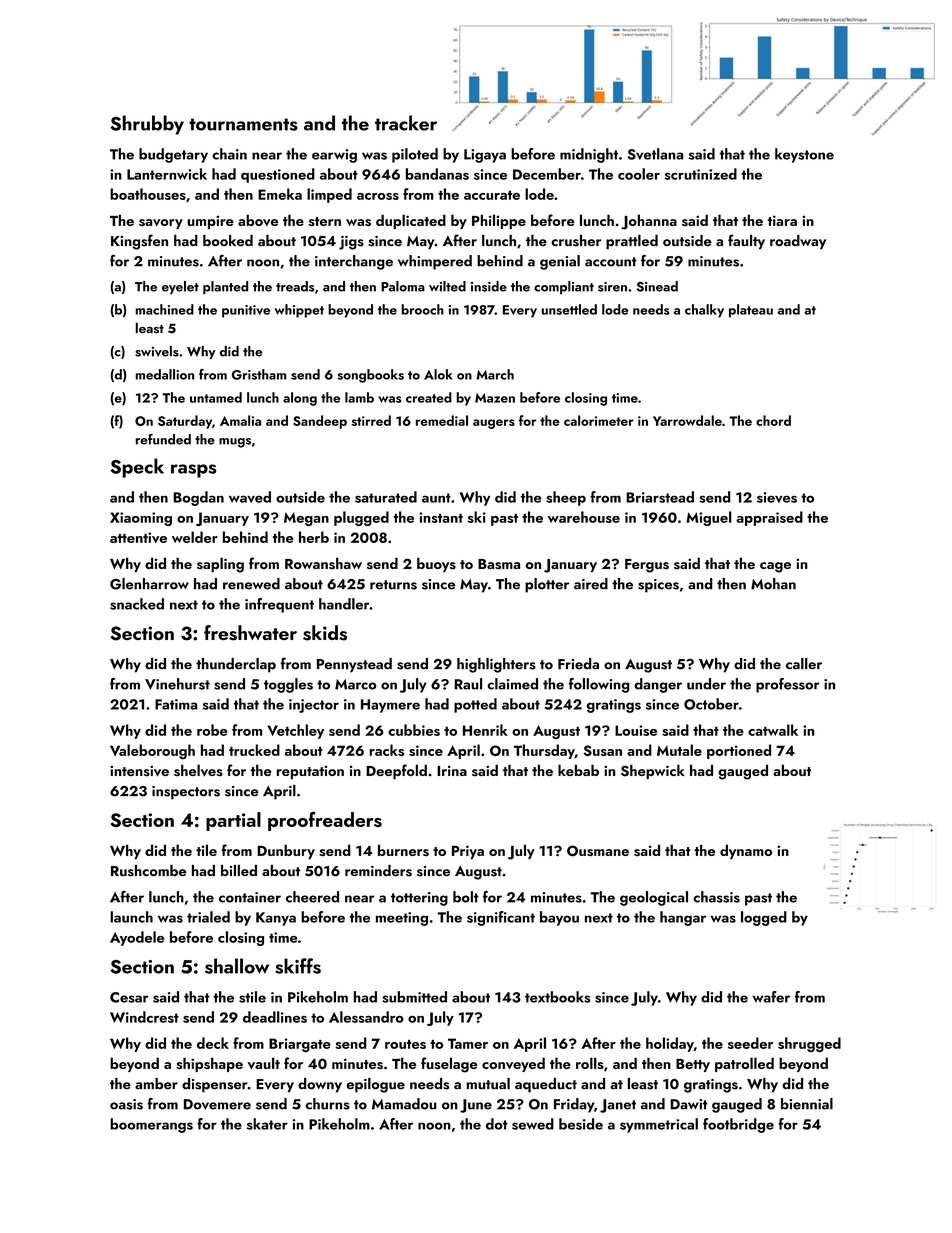 The height and width of the screenshot is (1233, 952). Describe the element at coordinates (468, 852) in the screenshot. I see `Priya` at that location.
